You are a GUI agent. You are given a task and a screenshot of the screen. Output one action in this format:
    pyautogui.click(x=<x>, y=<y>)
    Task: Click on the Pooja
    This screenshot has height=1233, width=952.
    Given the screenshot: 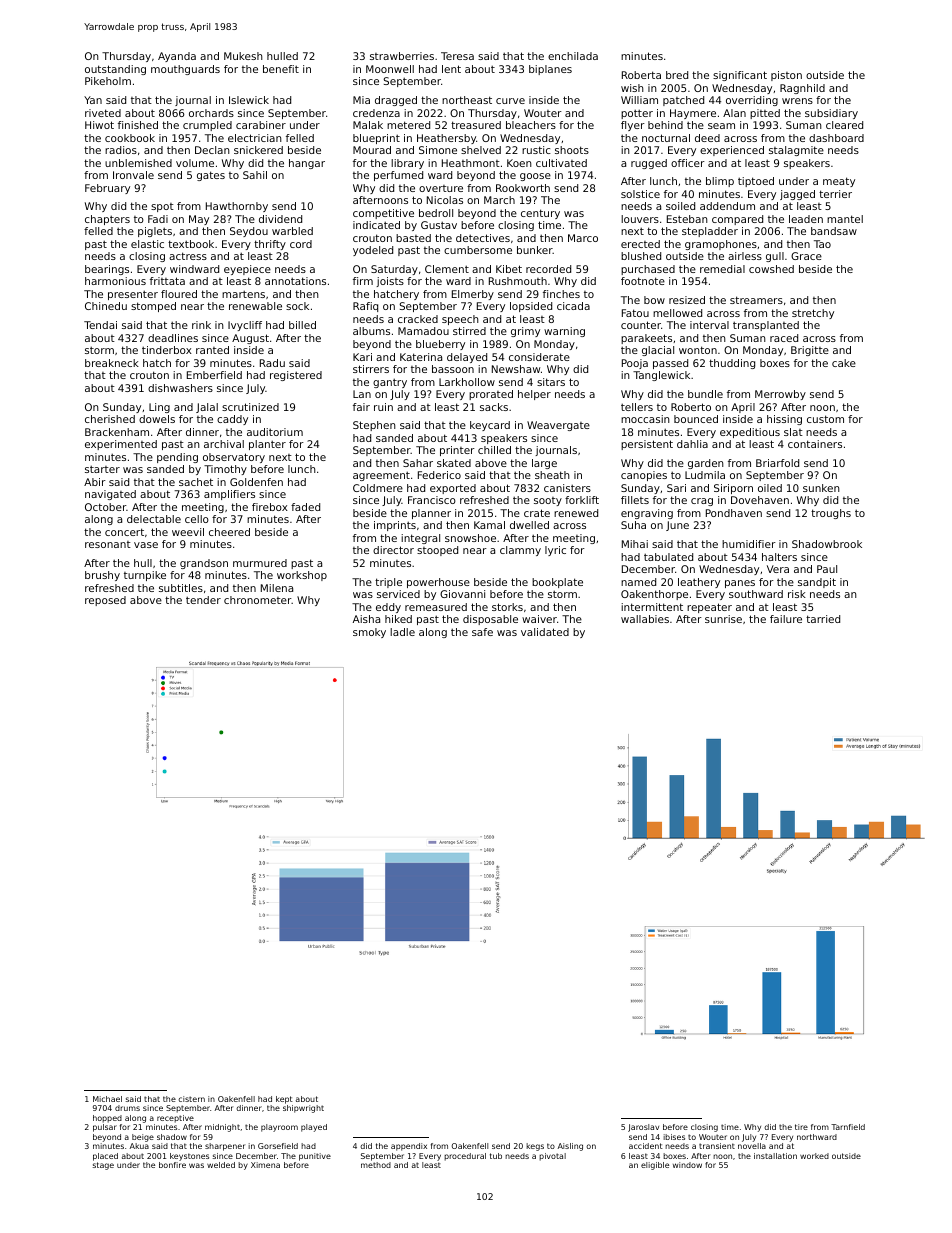 What is the action you would take?
    pyautogui.click(x=635, y=364)
